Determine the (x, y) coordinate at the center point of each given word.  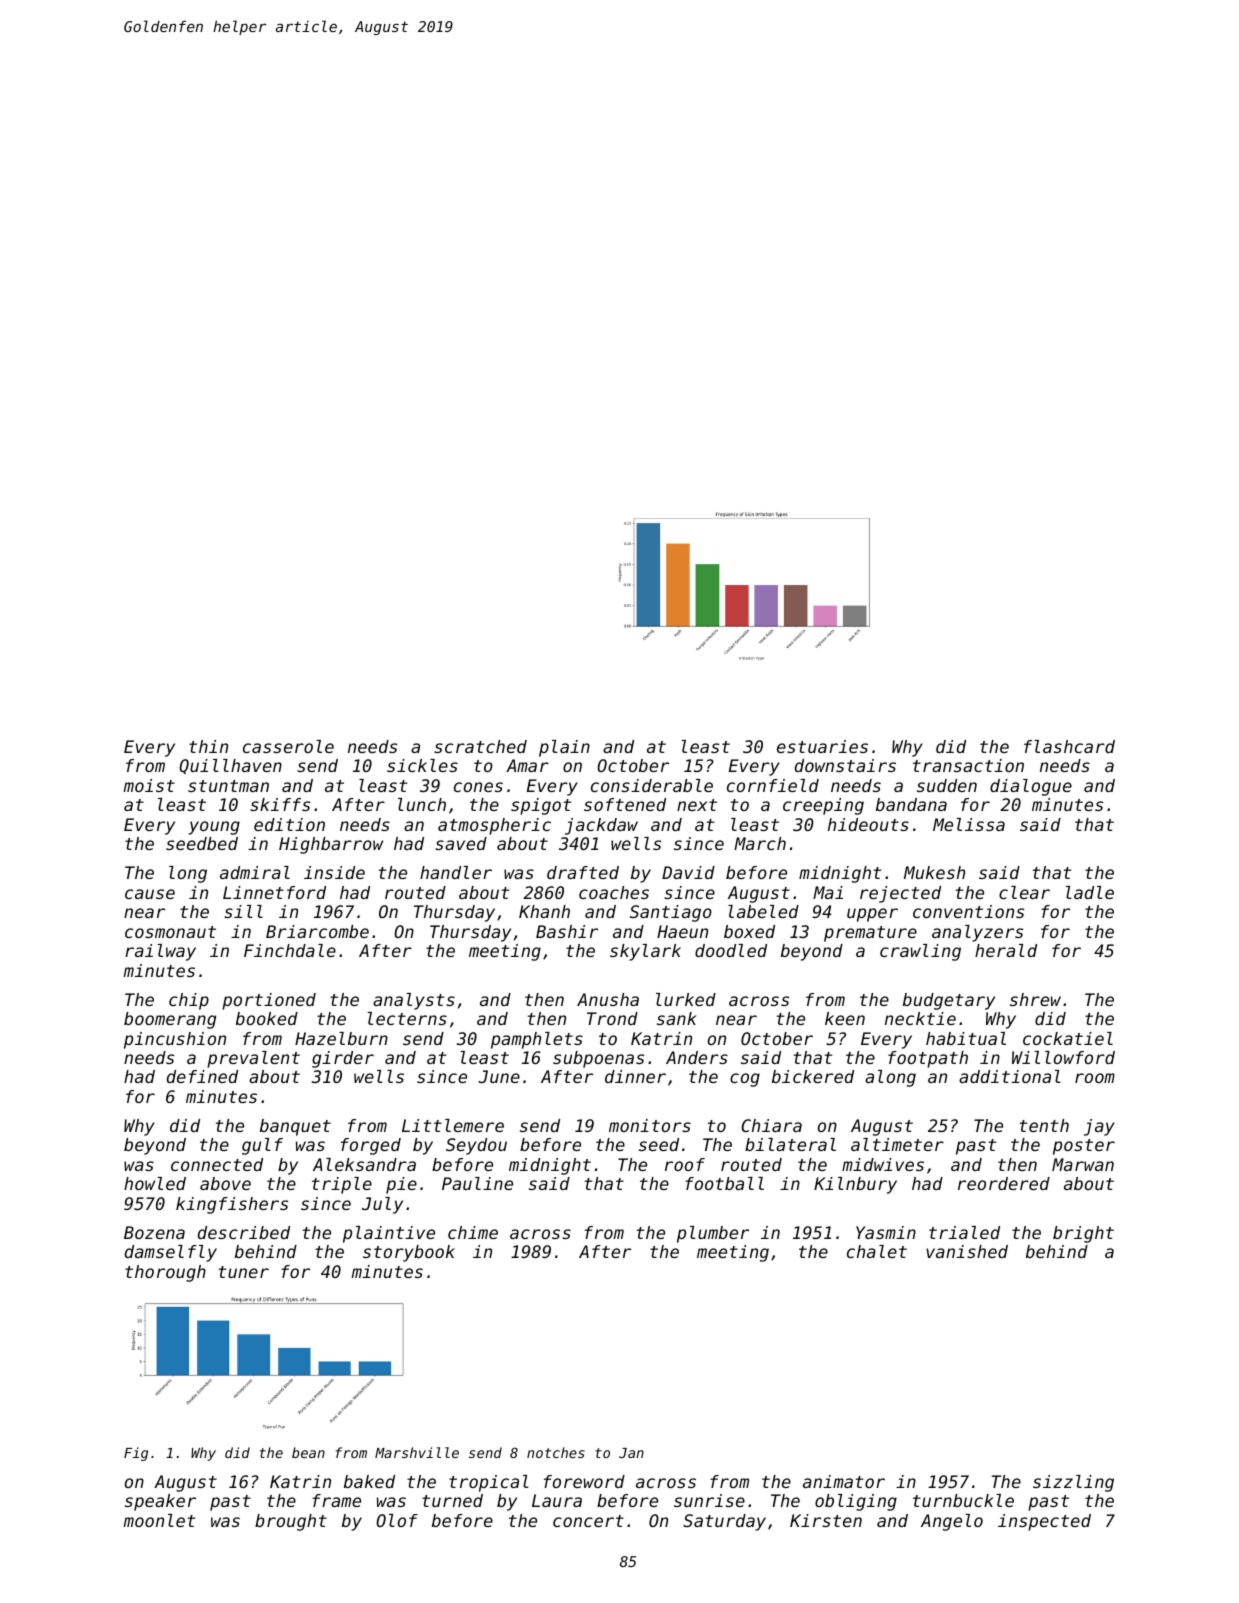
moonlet (159, 1520)
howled (155, 1183)
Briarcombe (317, 931)
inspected (1044, 1522)
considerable (652, 785)
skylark (645, 952)
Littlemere (453, 1125)
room (1095, 1078)
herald (1006, 950)
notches (556, 1452)
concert (588, 1521)
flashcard (1069, 746)
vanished (967, 1251)
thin (208, 746)
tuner (244, 1272)
